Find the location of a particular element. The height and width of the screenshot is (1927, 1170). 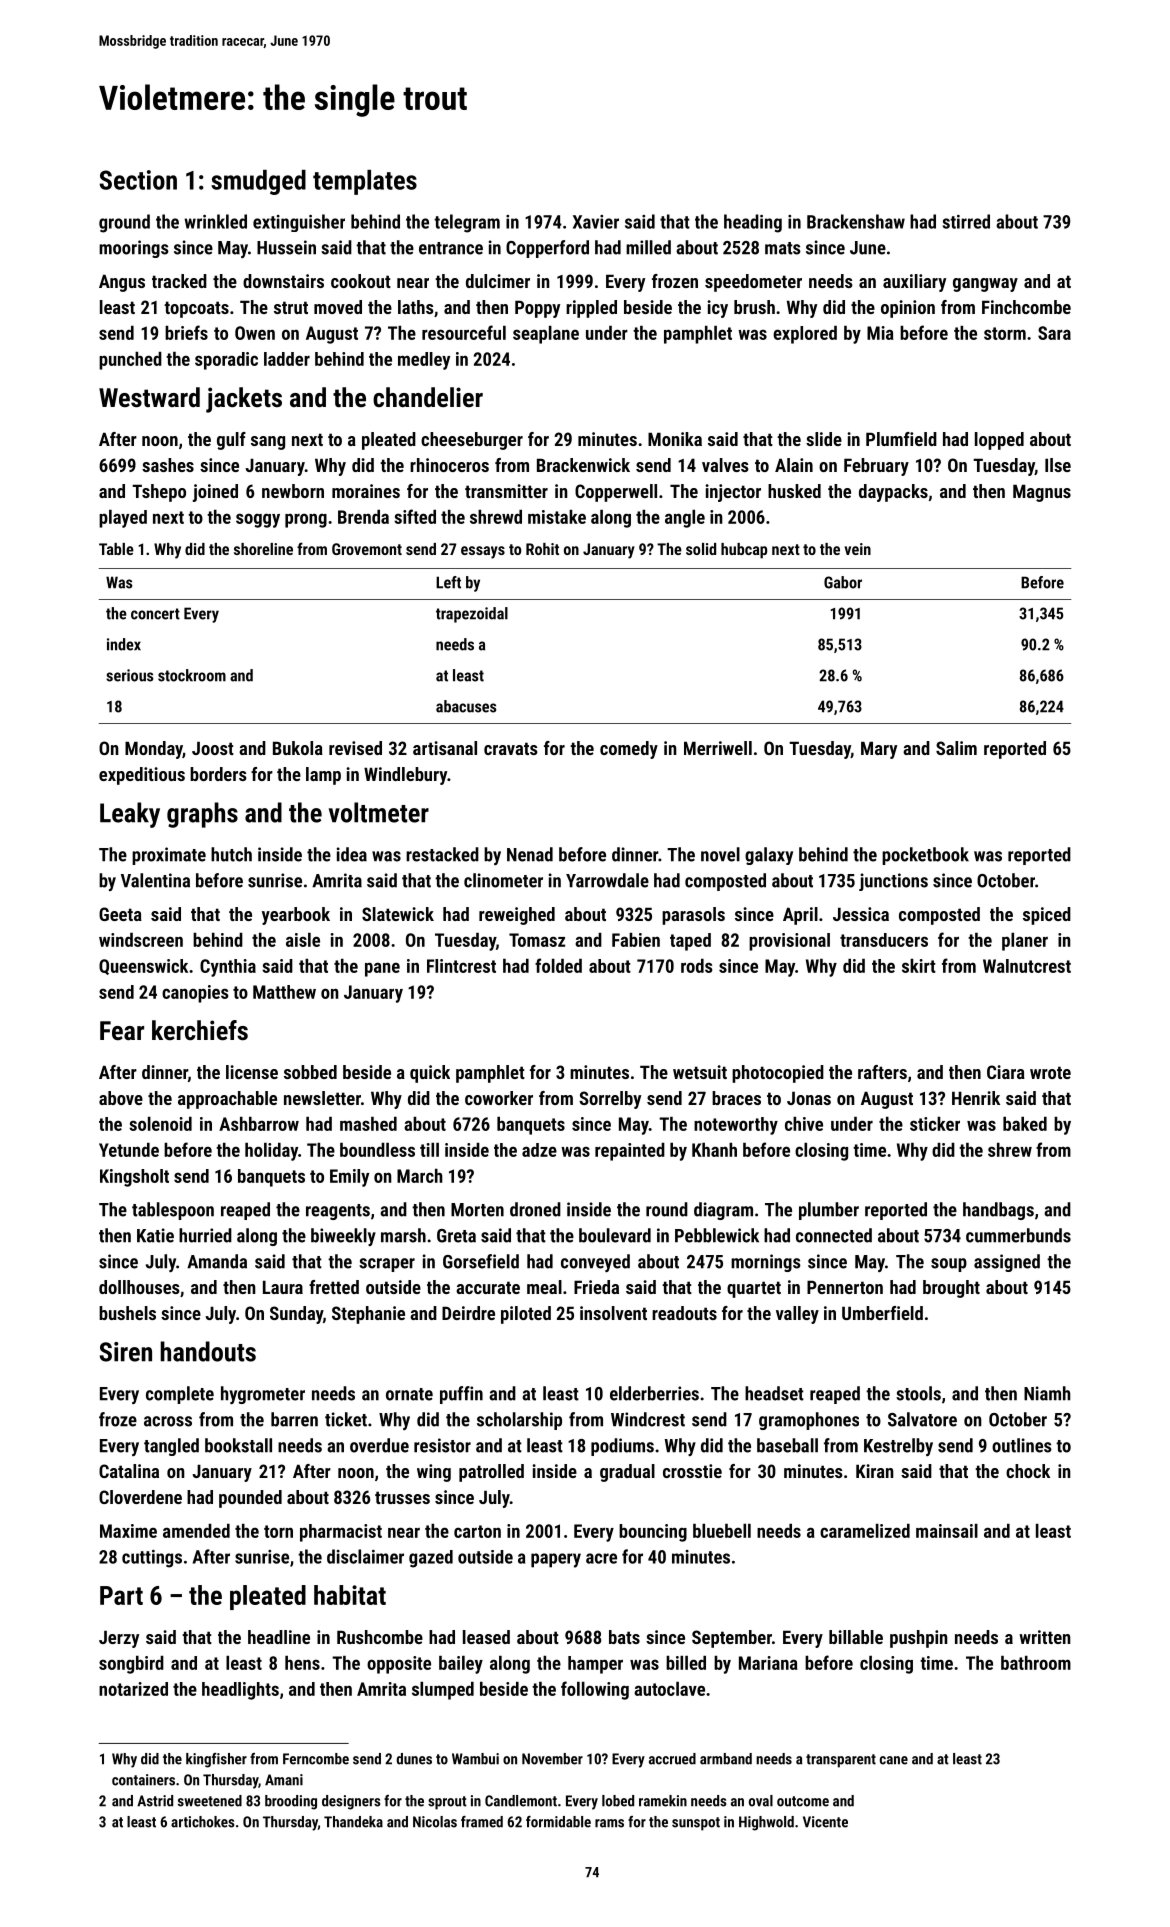

Angus is located at coordinates (122, 283).
